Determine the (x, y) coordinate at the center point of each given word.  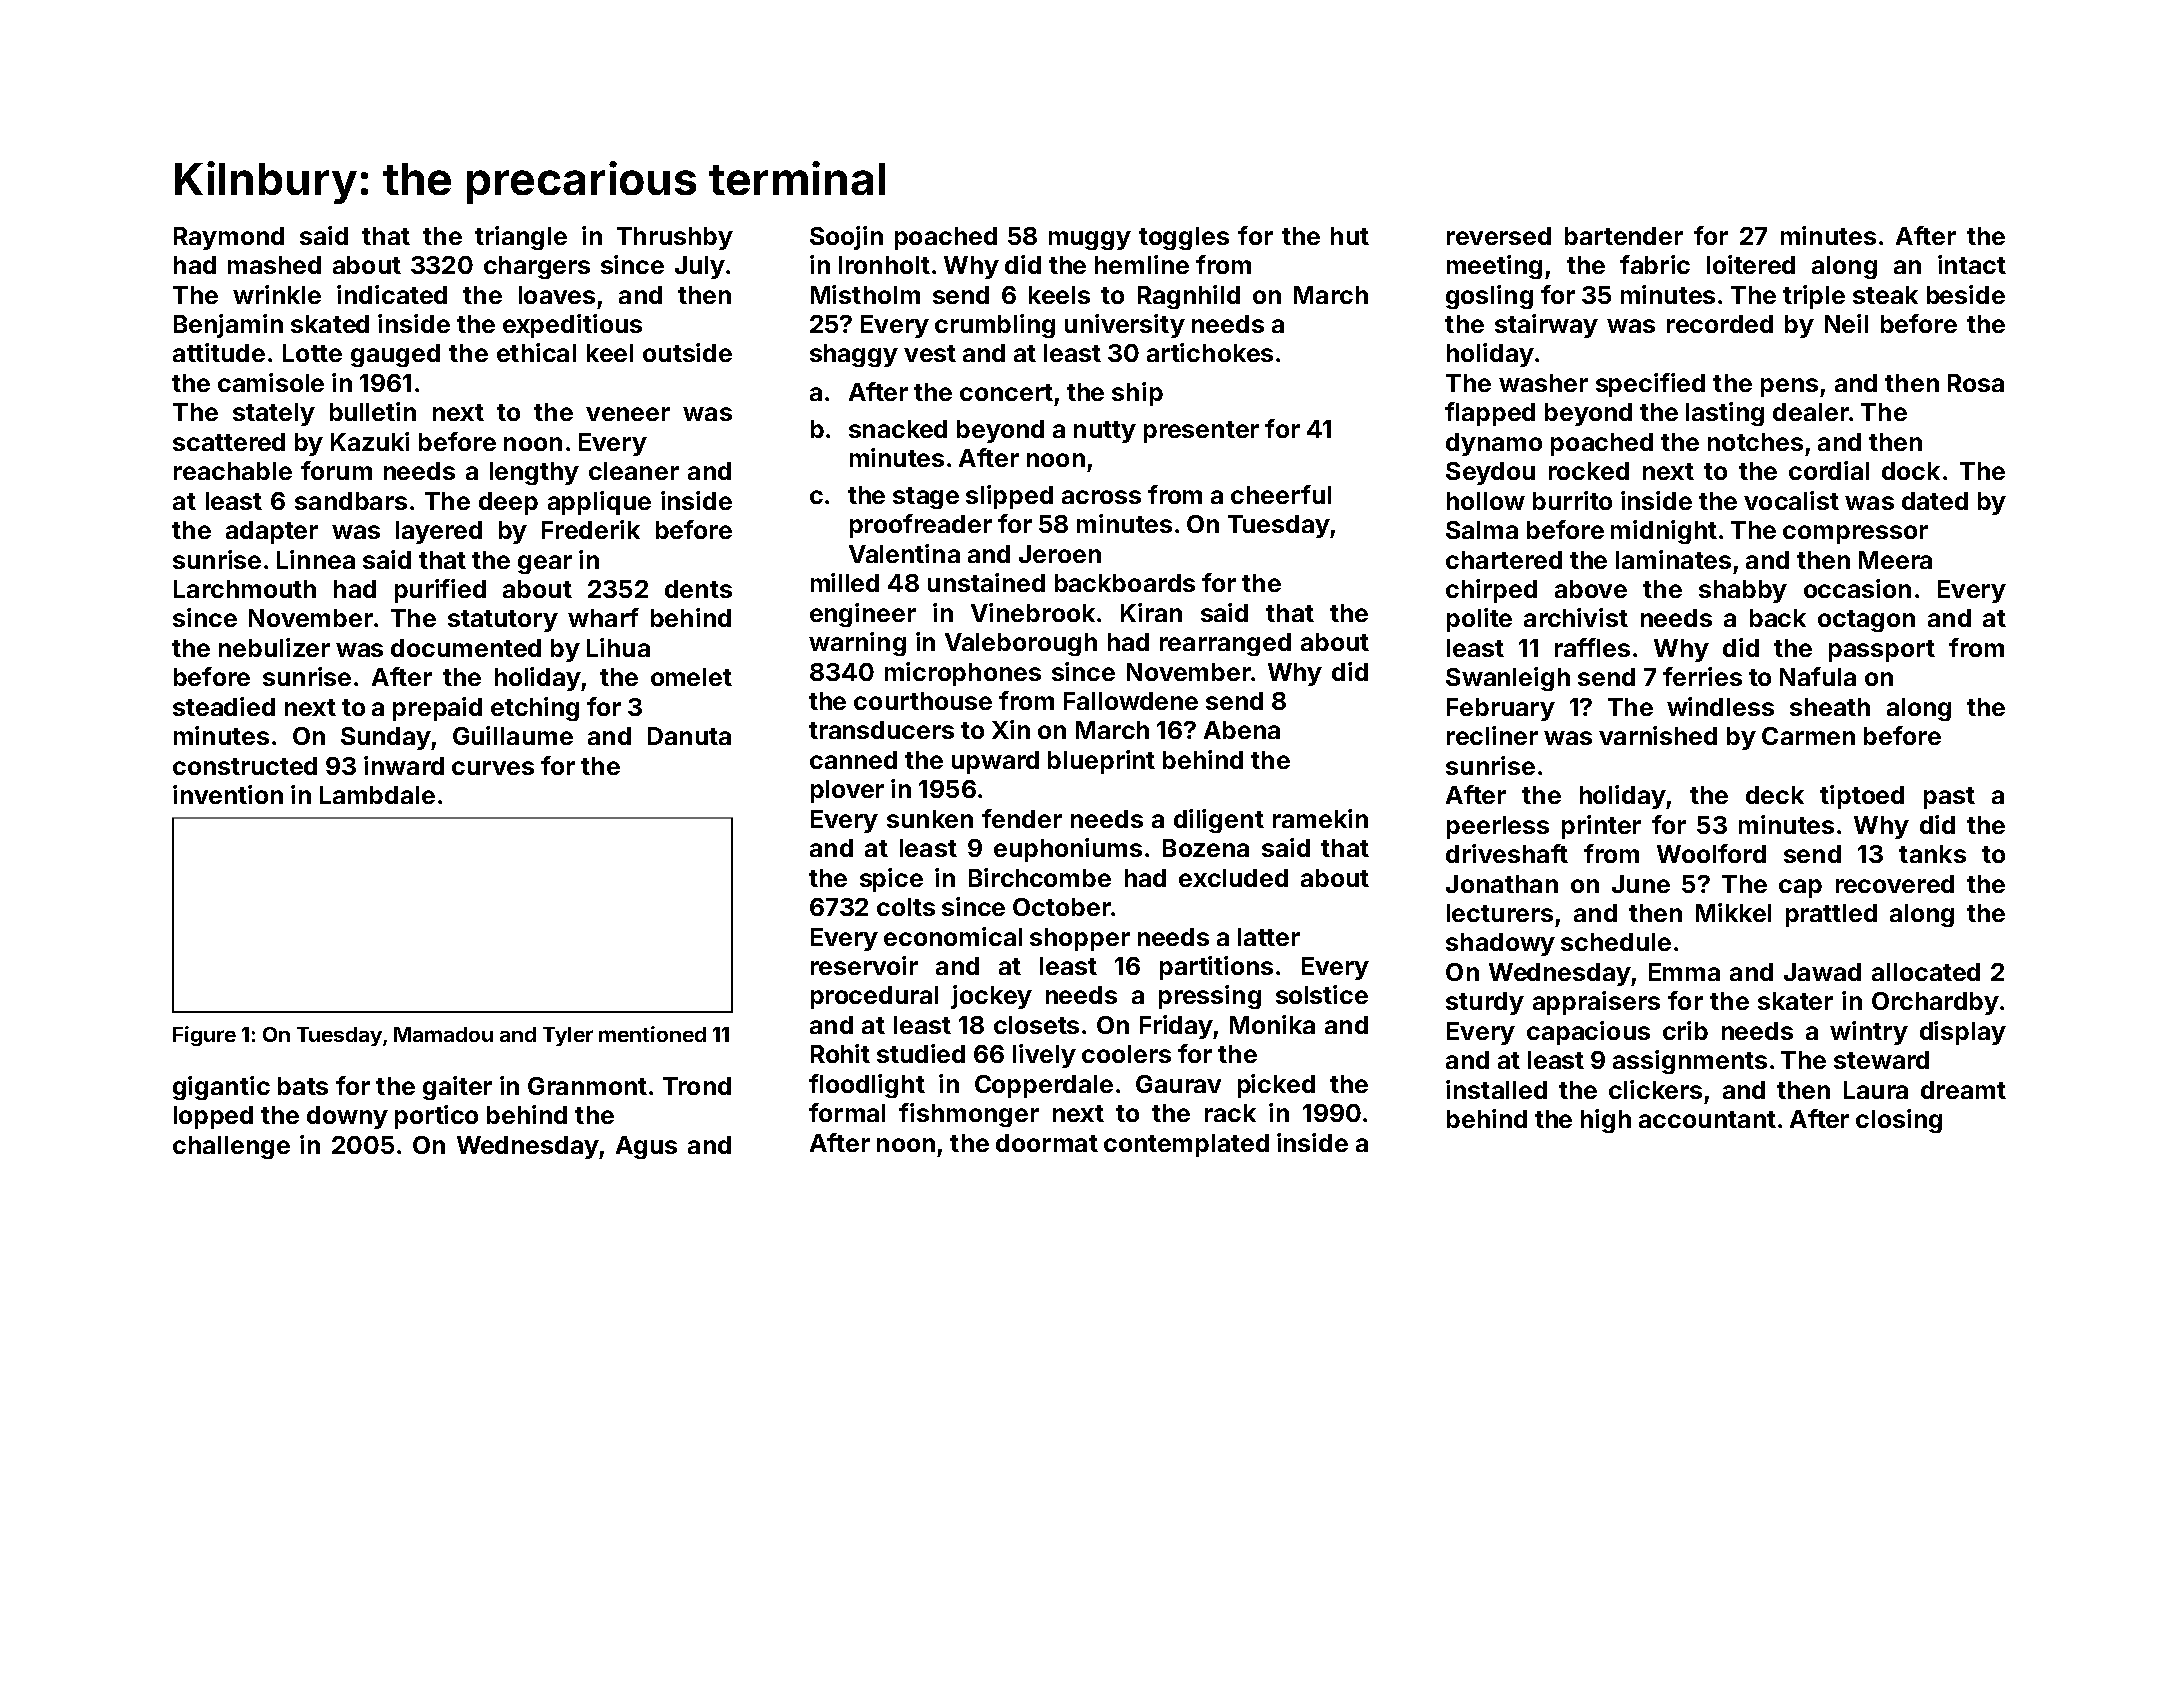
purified (440, 591)
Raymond (229, 238)
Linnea (316, 559)
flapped (1490, 414)
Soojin (846, 238)
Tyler (568, 1036)
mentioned (652, 1034)
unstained (986, 582)
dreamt (1963, 1090)
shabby (1743, 591)
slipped (1009, 497)
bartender (1624, 236)
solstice (1322, 994)
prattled (1831, 915)
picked (1276, 1086)
